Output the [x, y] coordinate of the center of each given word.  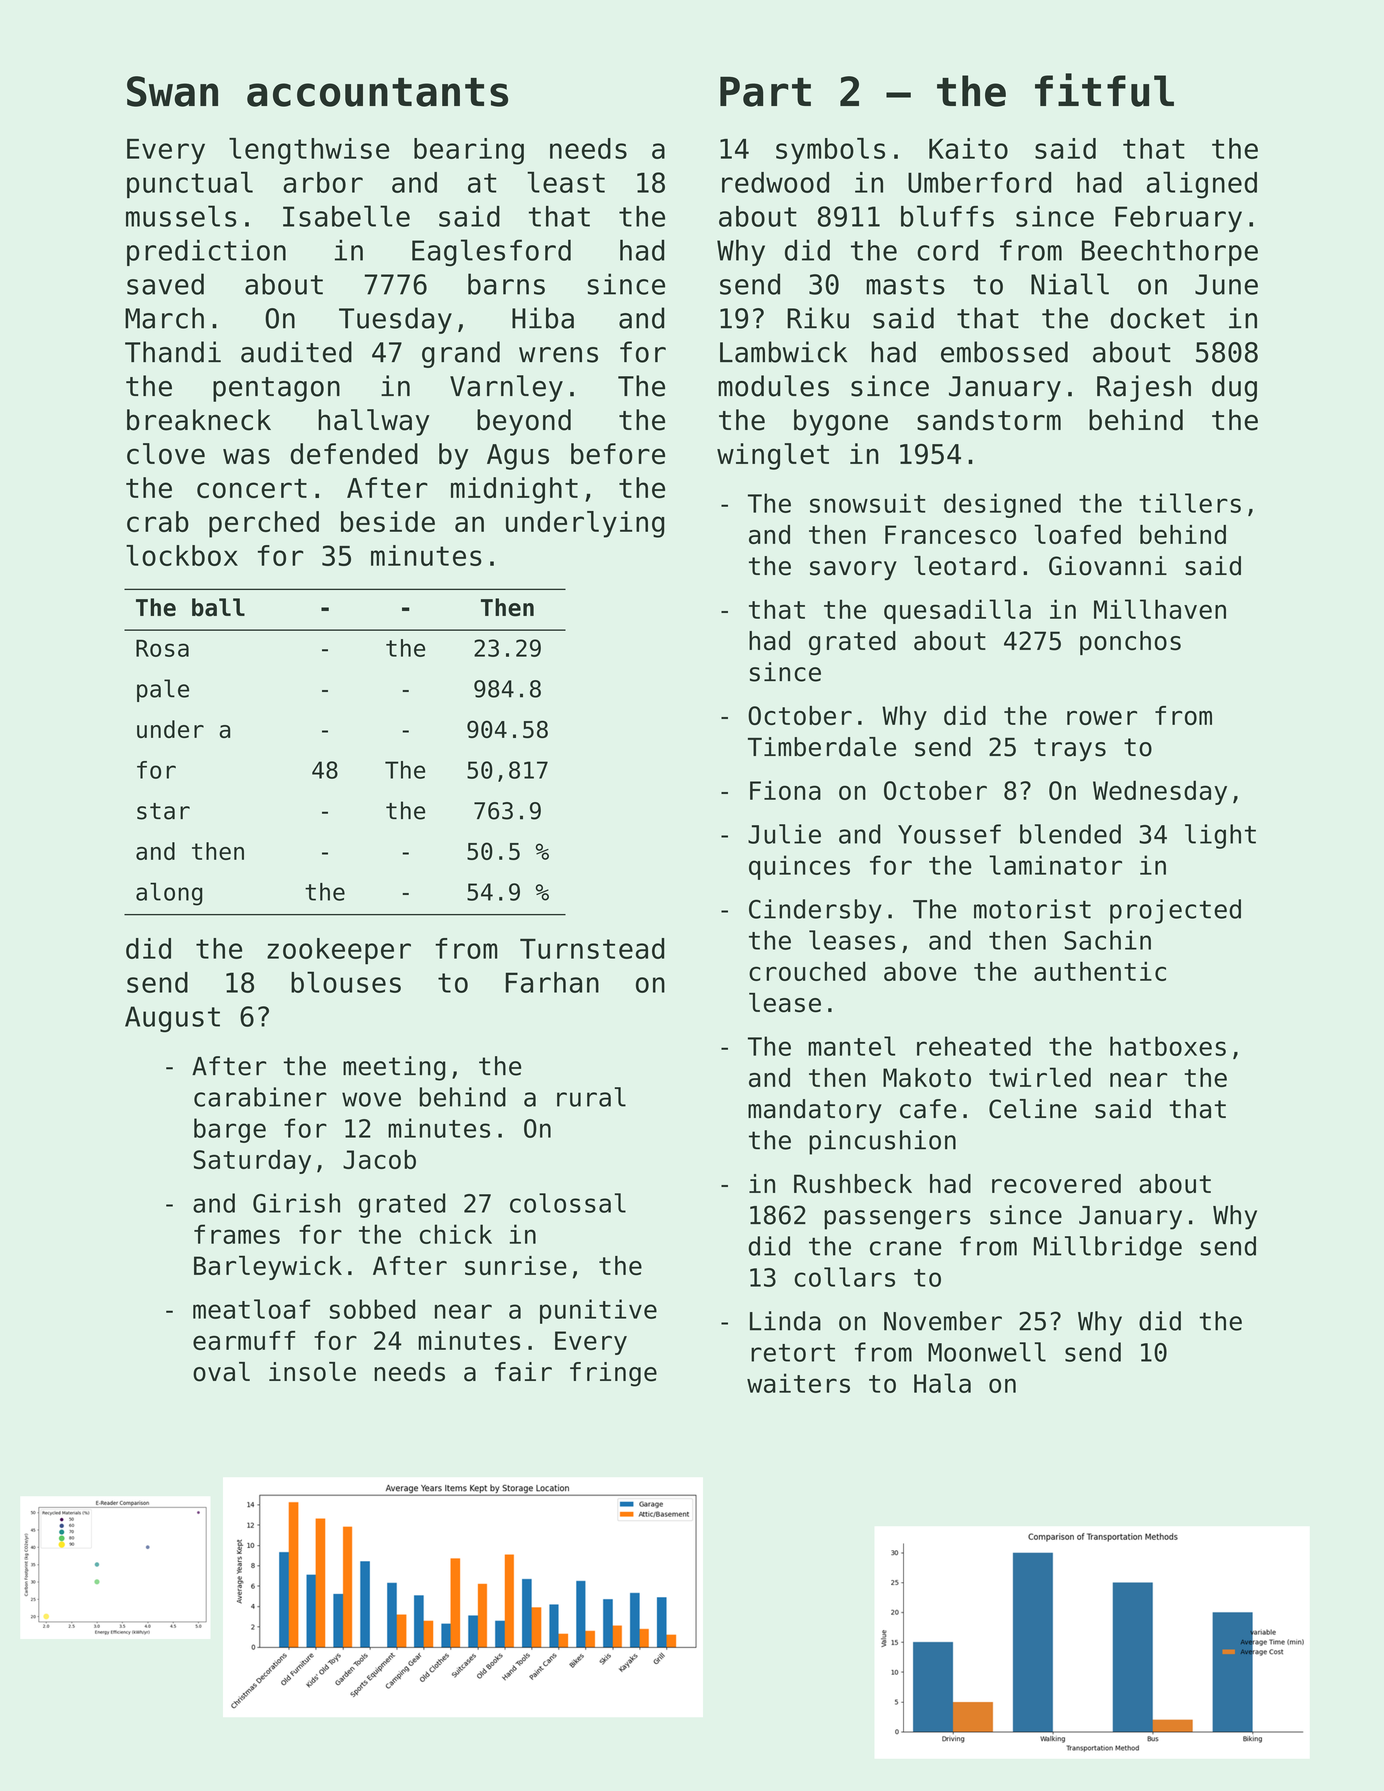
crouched [807, 971]
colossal [568, 1203]
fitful [1104, 90]
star [163, 811]
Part [765, 91]
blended [1070, 834]
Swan [172, 91]
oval [221, 1372]
